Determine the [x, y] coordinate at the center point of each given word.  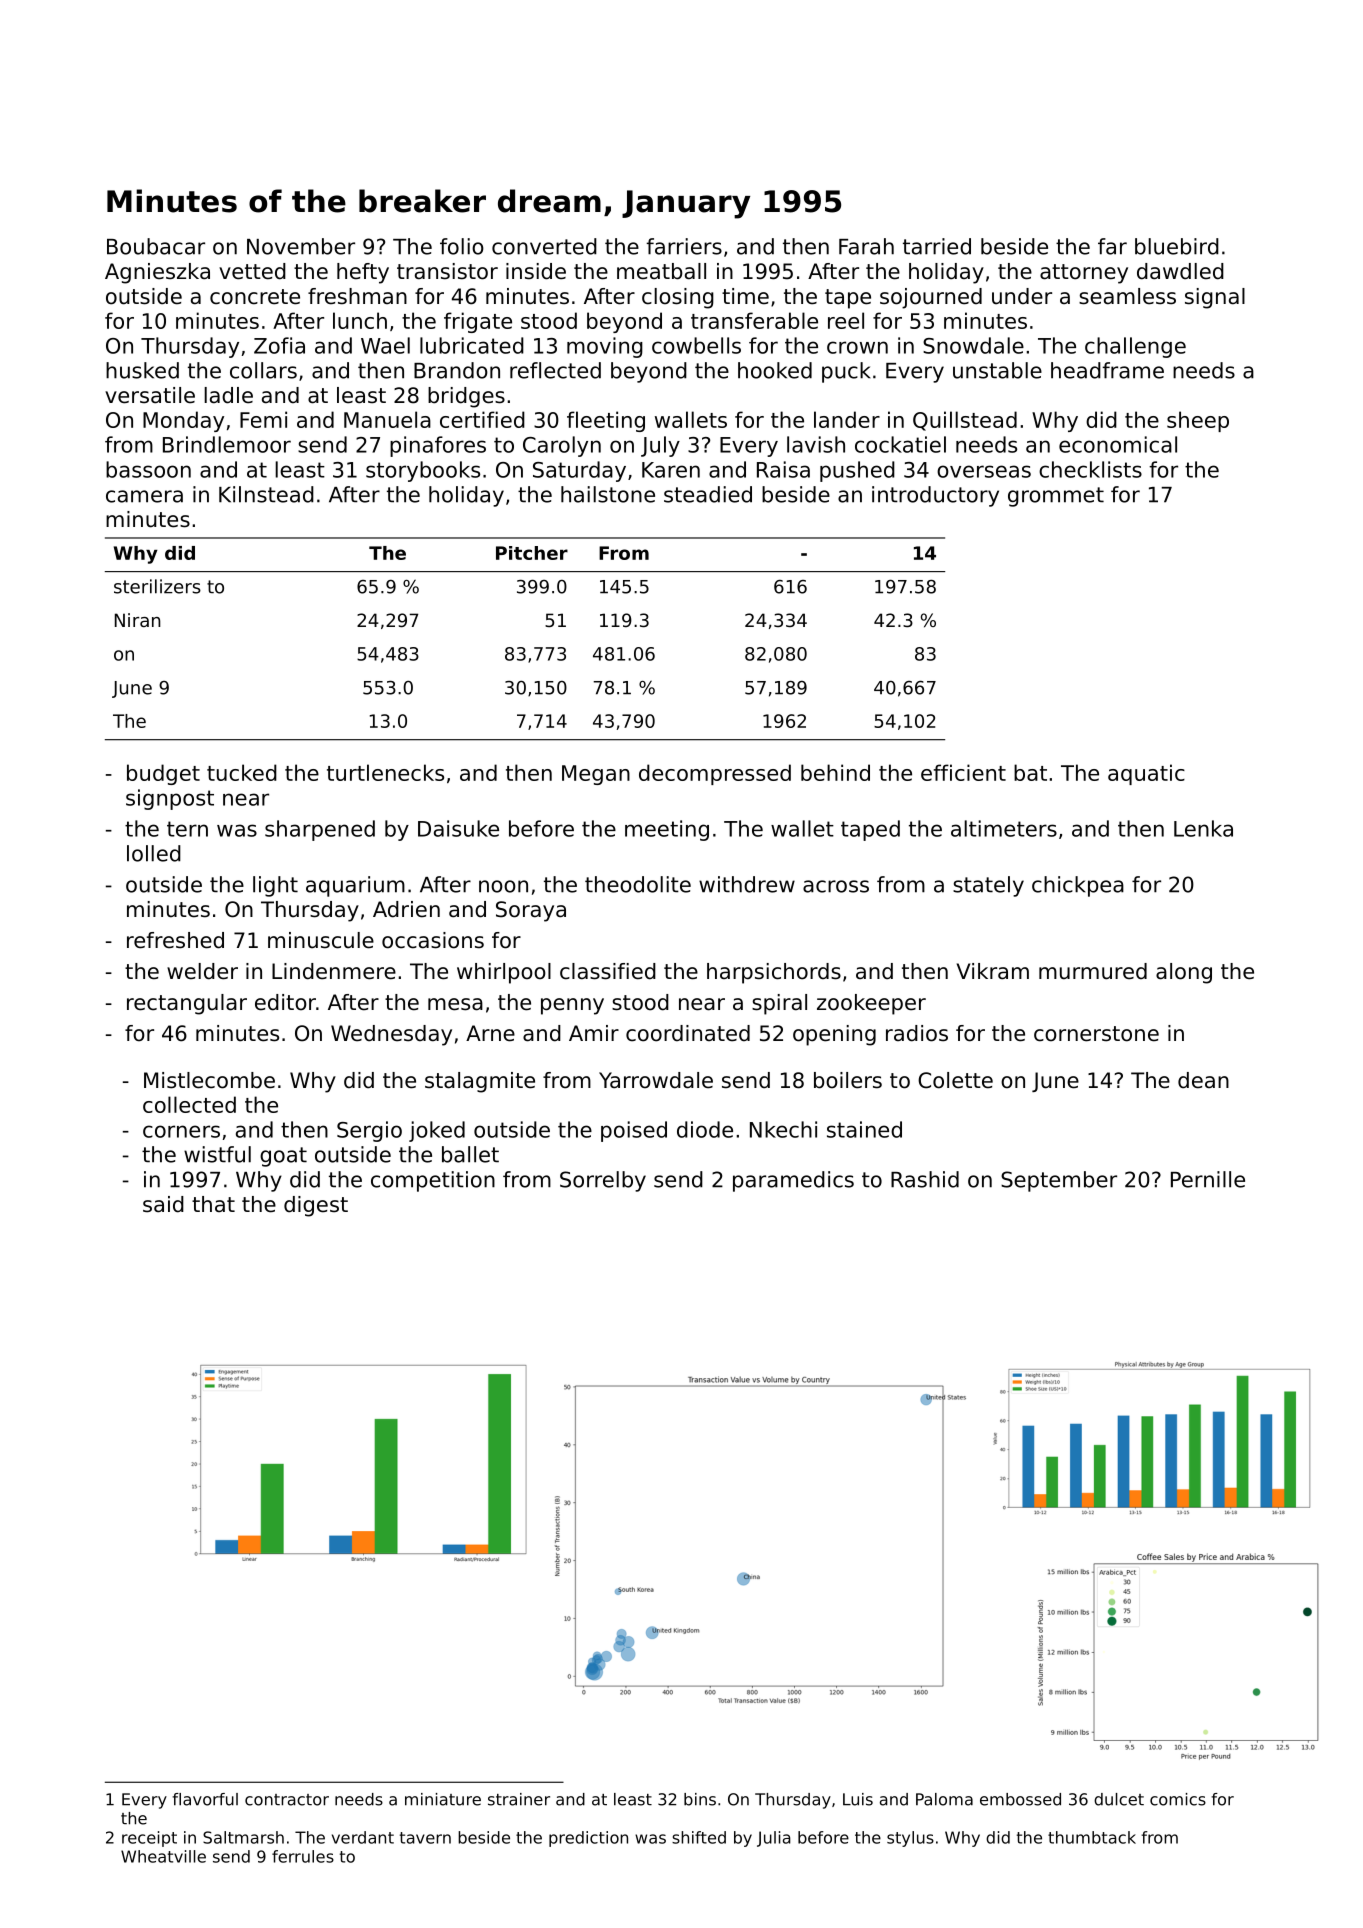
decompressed [715, 774]
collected [189, 1104]
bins [700, 1799]
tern [187, 829]
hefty [363, 273]
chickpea [1078, 886]
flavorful [205, 1799]
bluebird [1177, 246]
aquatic [1146, 774]
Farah [866, 246]
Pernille [1208, 1179]
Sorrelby [603, 1181]
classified [608, 971]
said [163, 1204]
